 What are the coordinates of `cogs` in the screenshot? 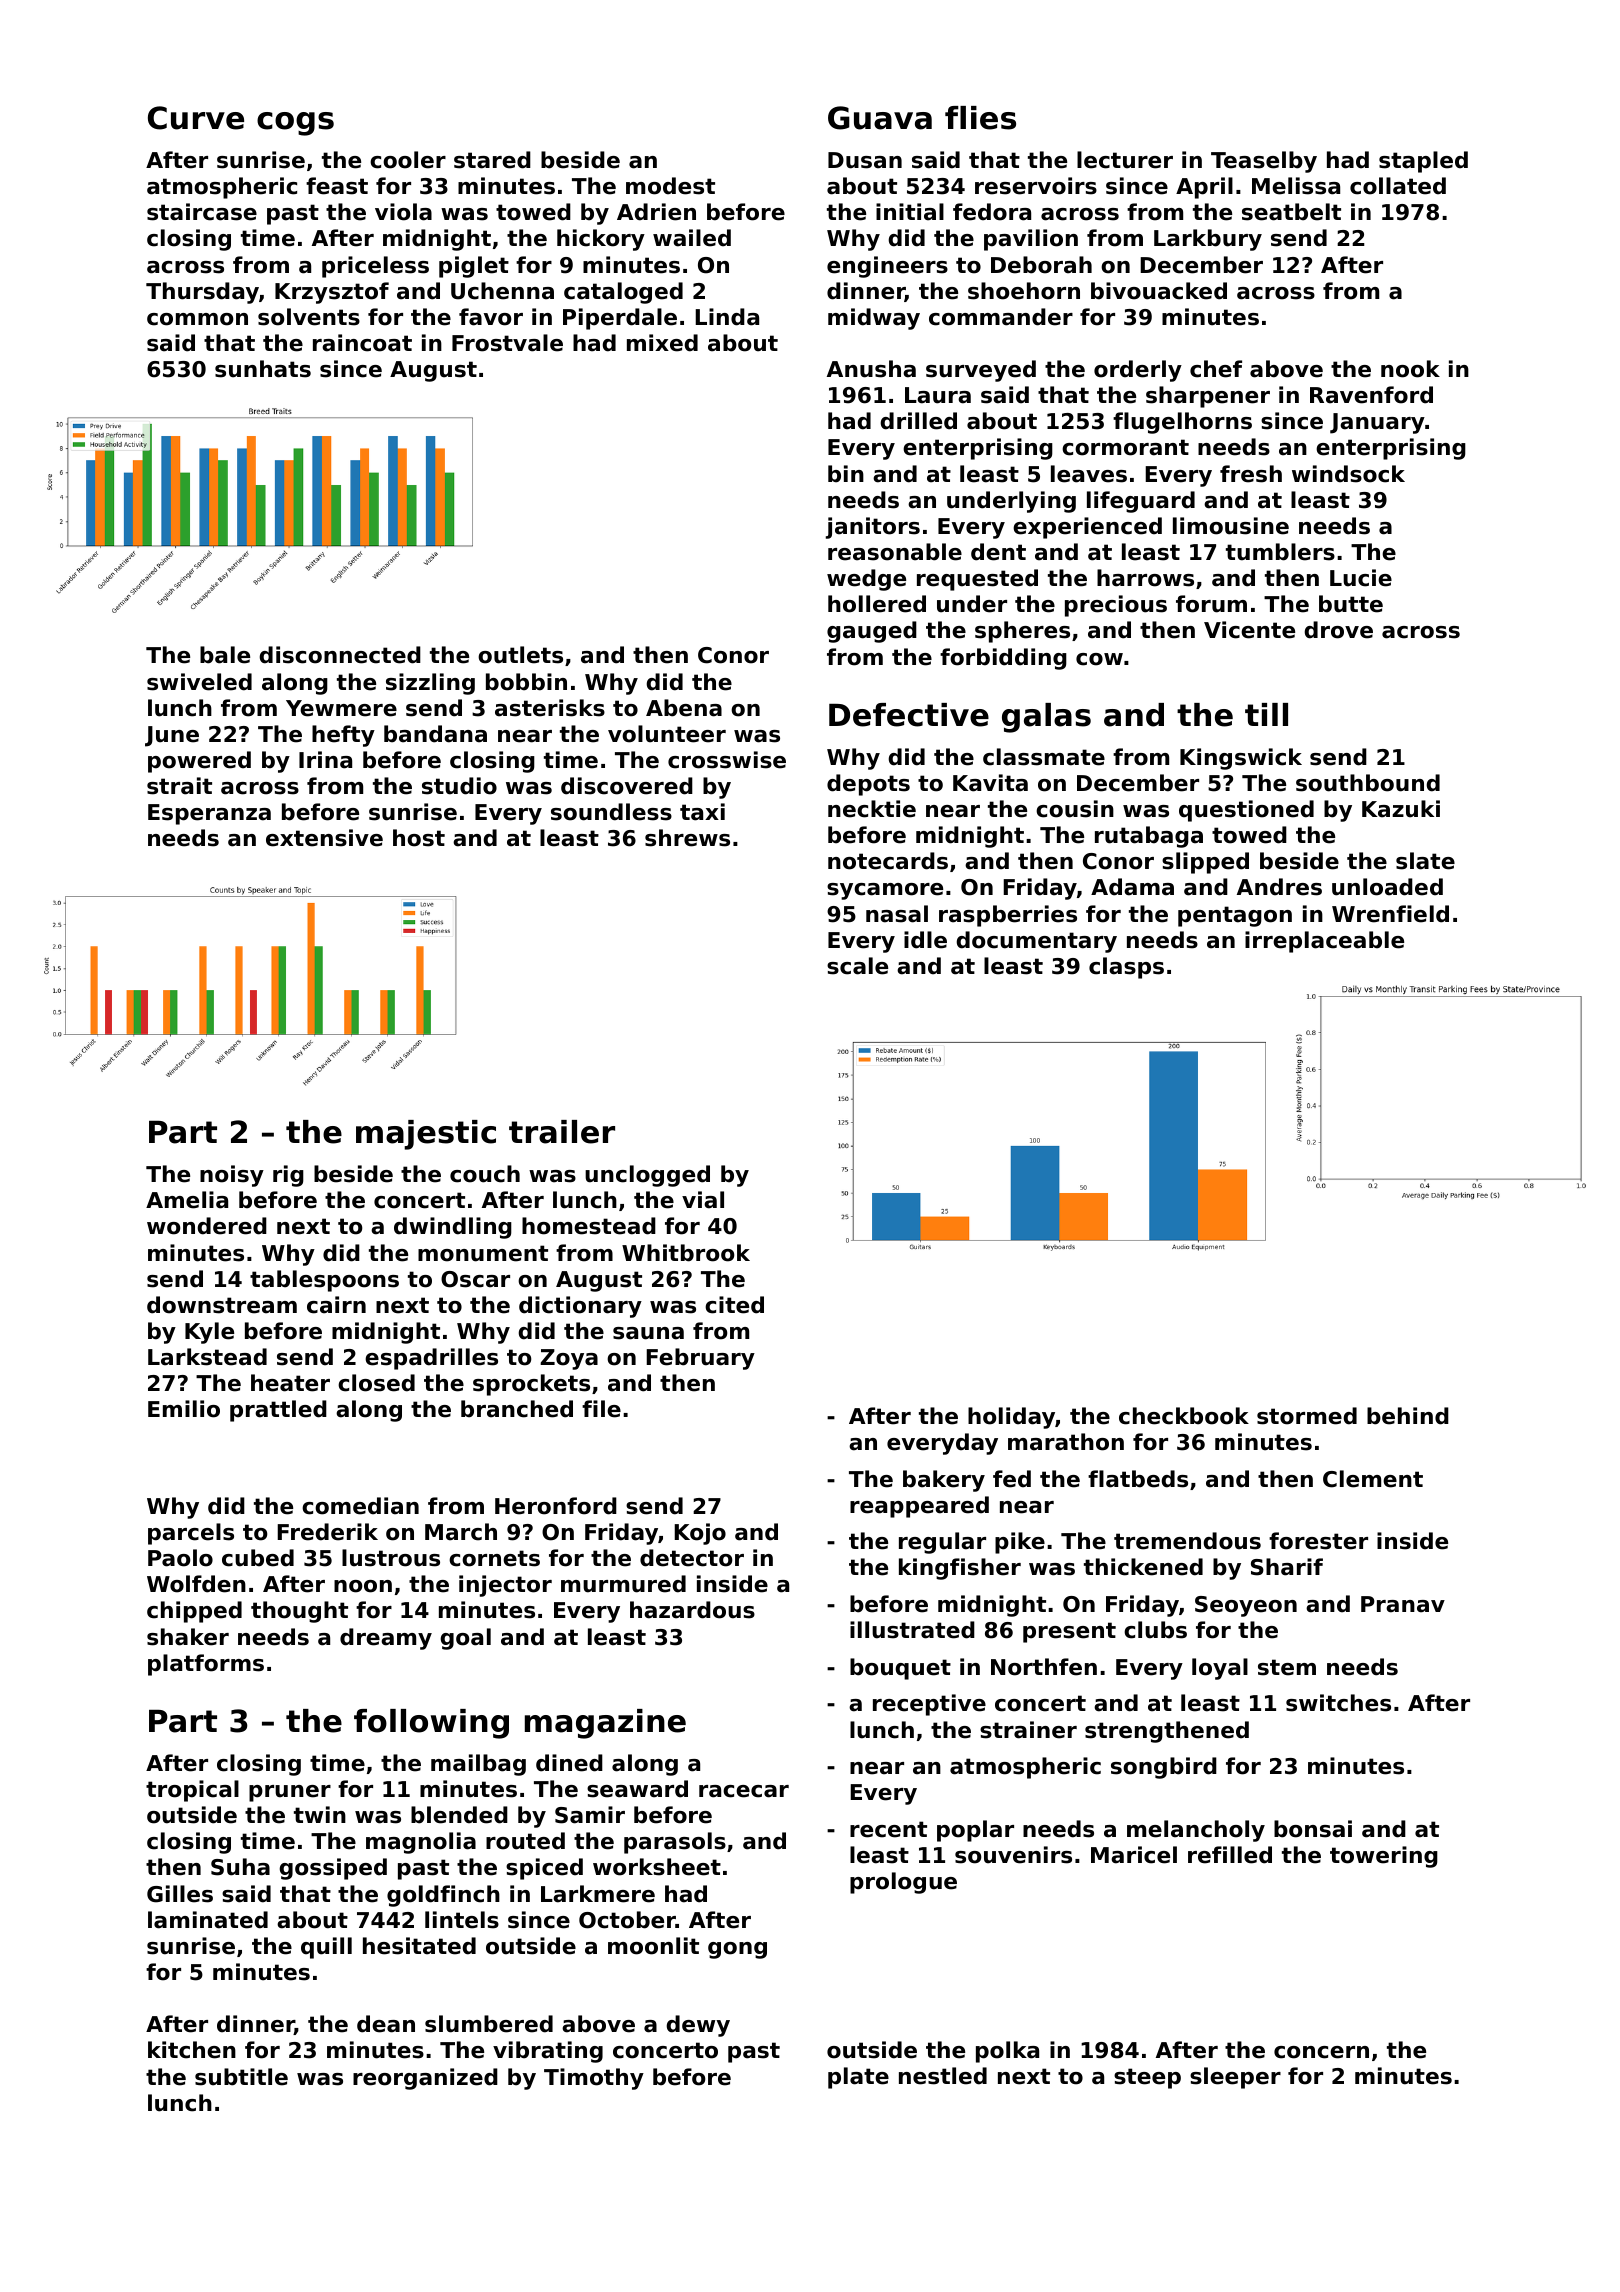 It's located at (295, 124).
